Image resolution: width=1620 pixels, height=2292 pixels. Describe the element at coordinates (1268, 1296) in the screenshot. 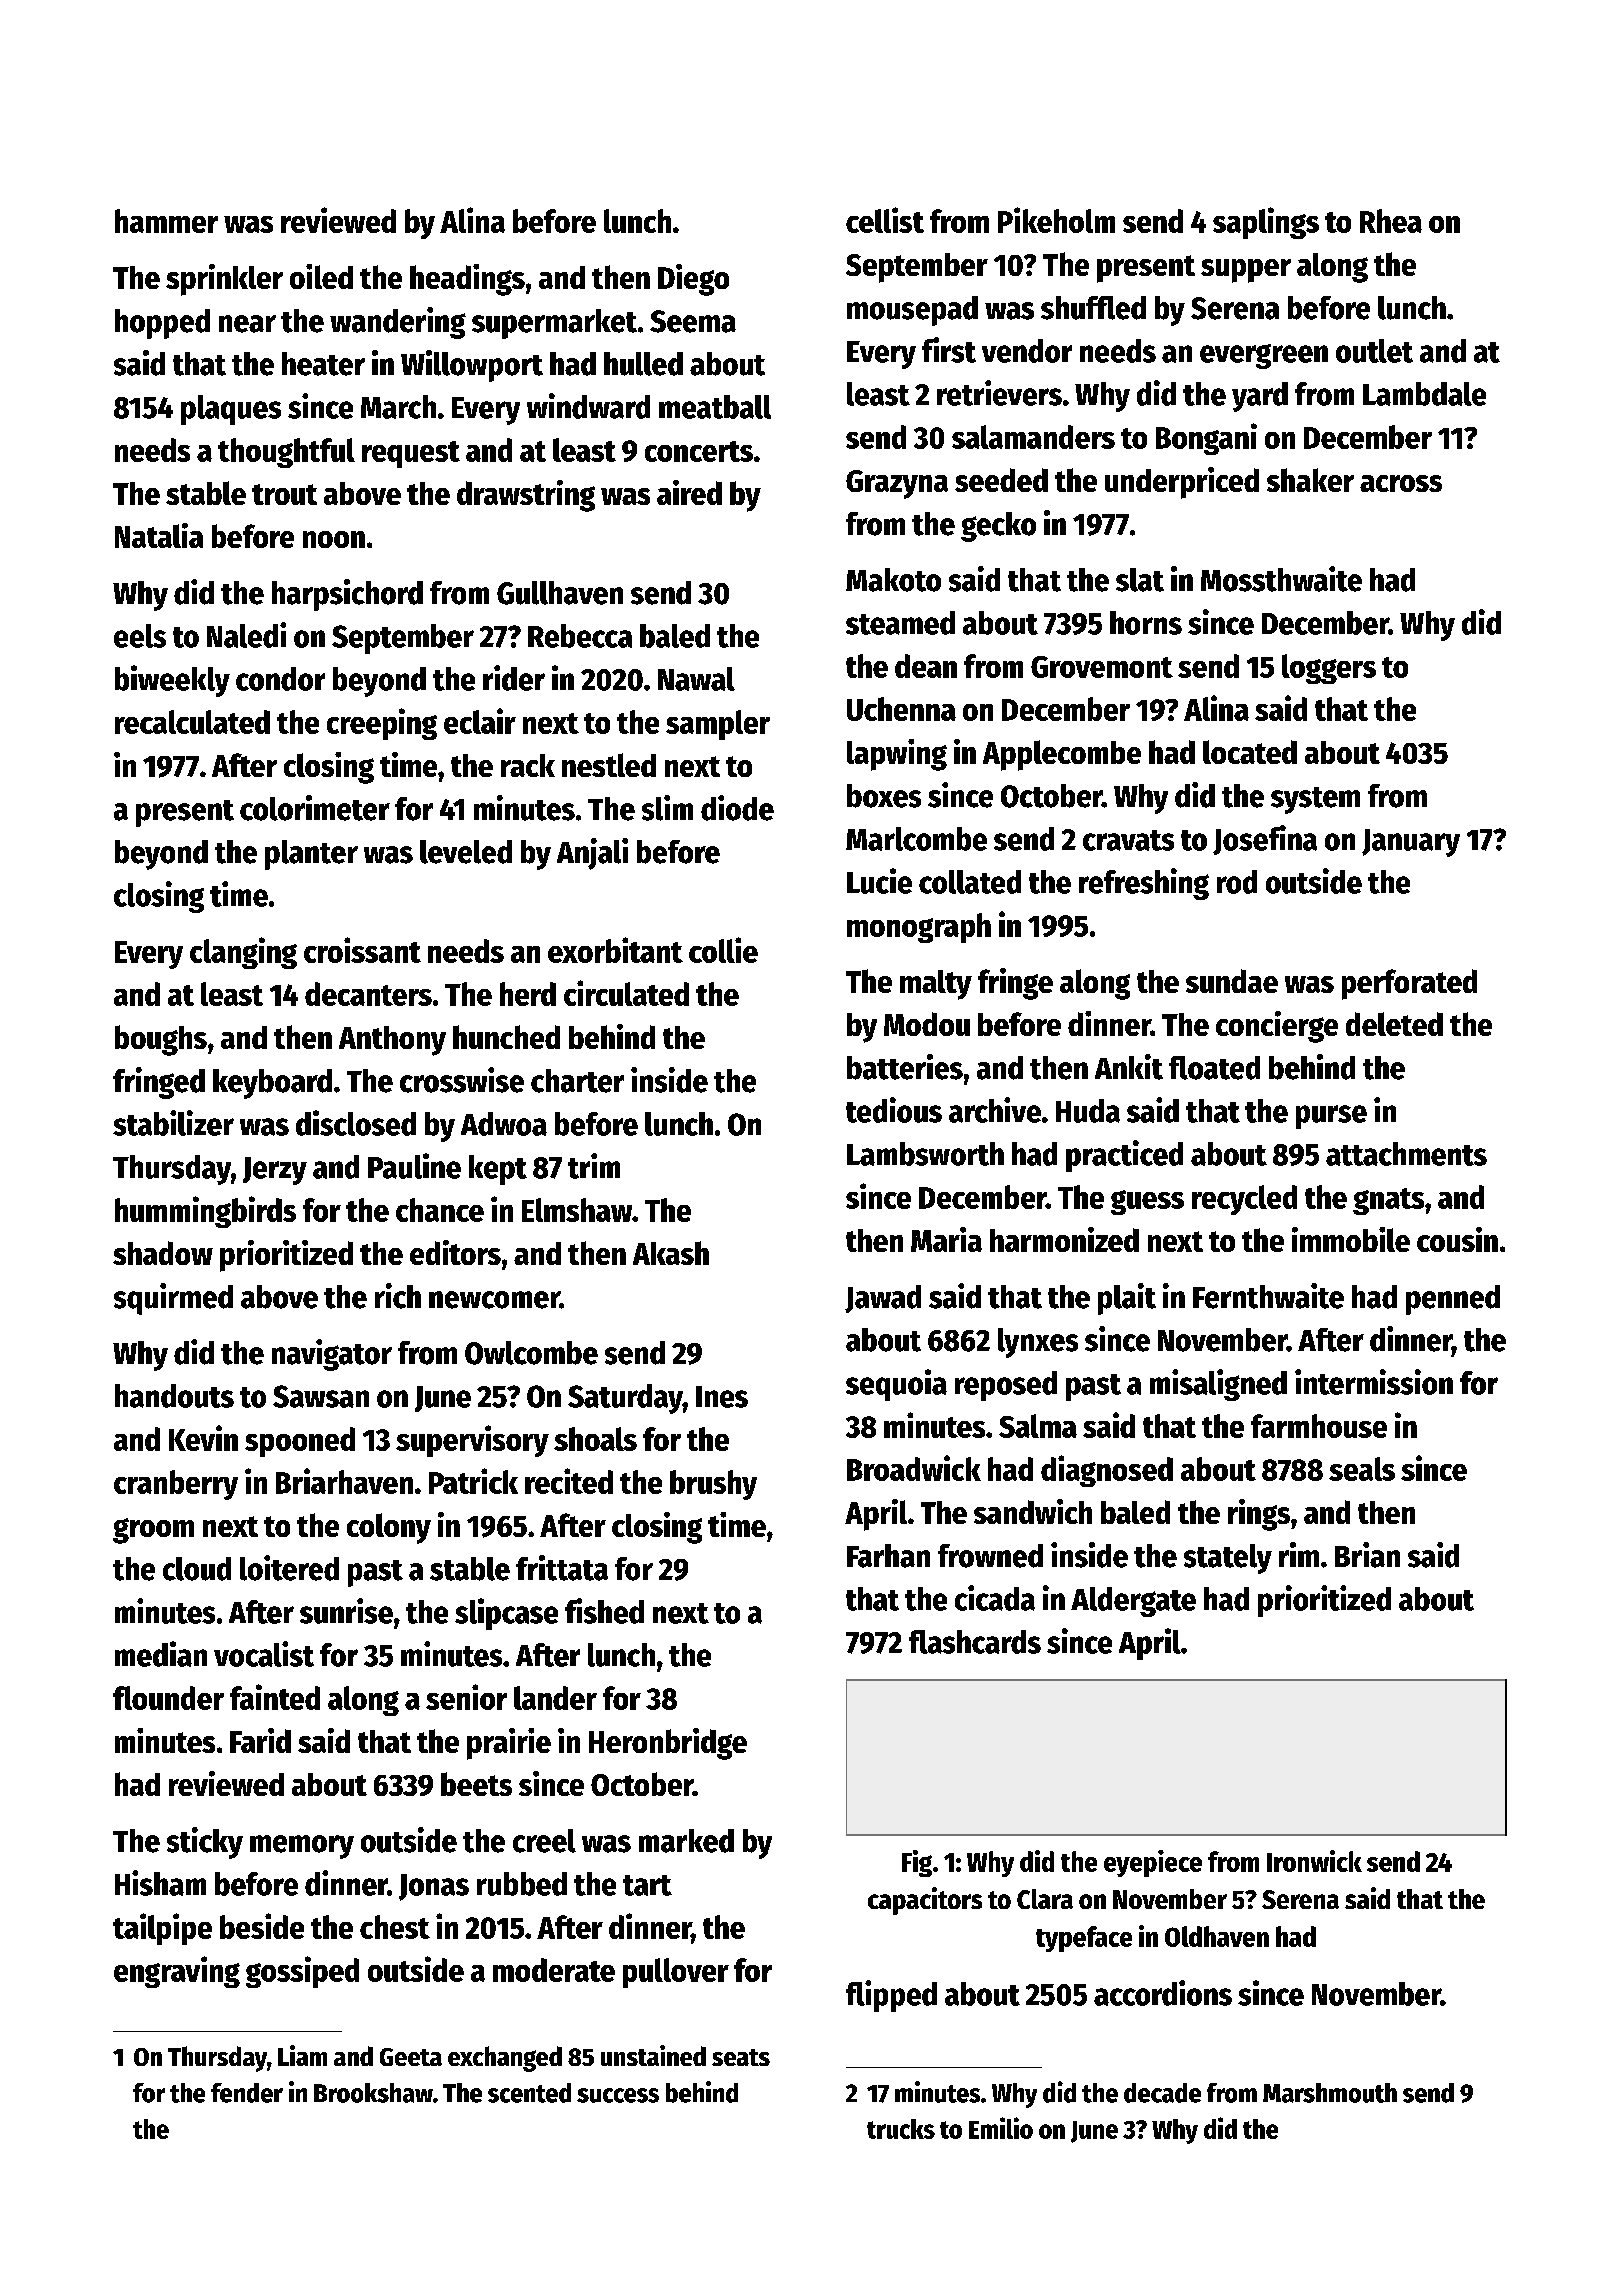

I see `Fernthwaite` at that location.
